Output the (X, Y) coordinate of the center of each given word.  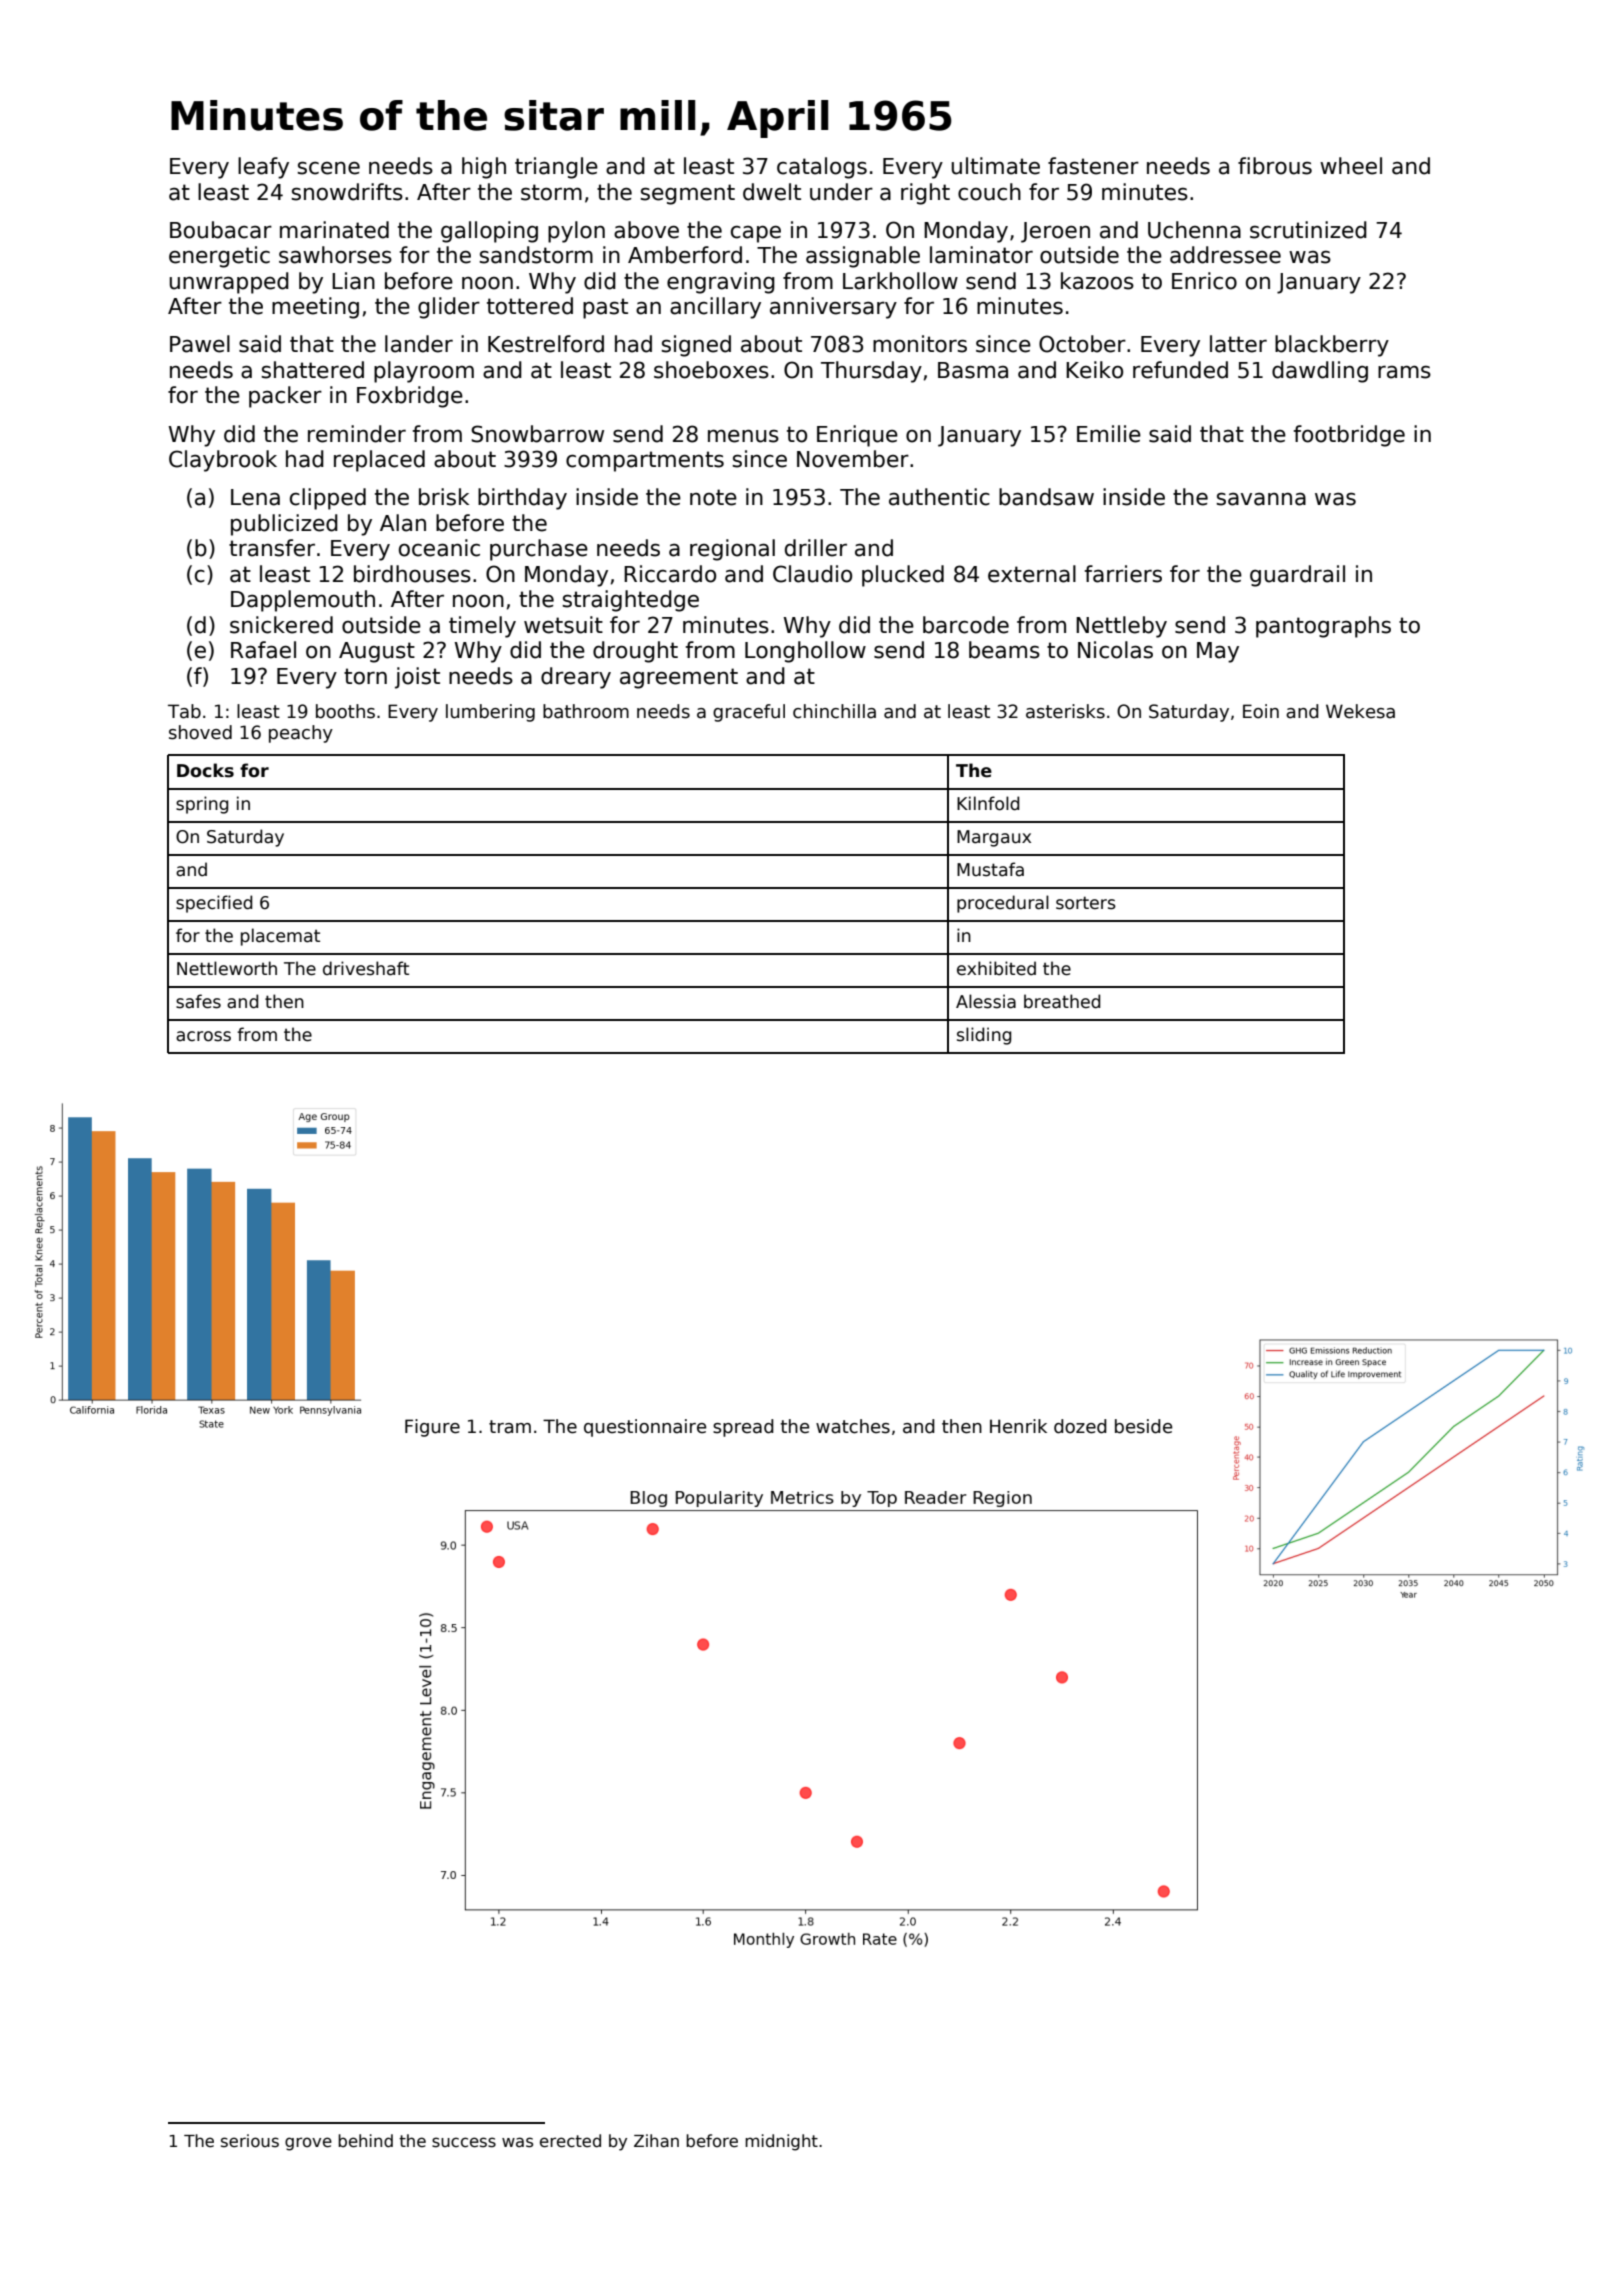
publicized (284, 525)
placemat (280, 937)
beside (1143, 1426)
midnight (781, 2142)
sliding (984, 1036)
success (464, 2142)
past (605, 308)
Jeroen (1055, 232)
